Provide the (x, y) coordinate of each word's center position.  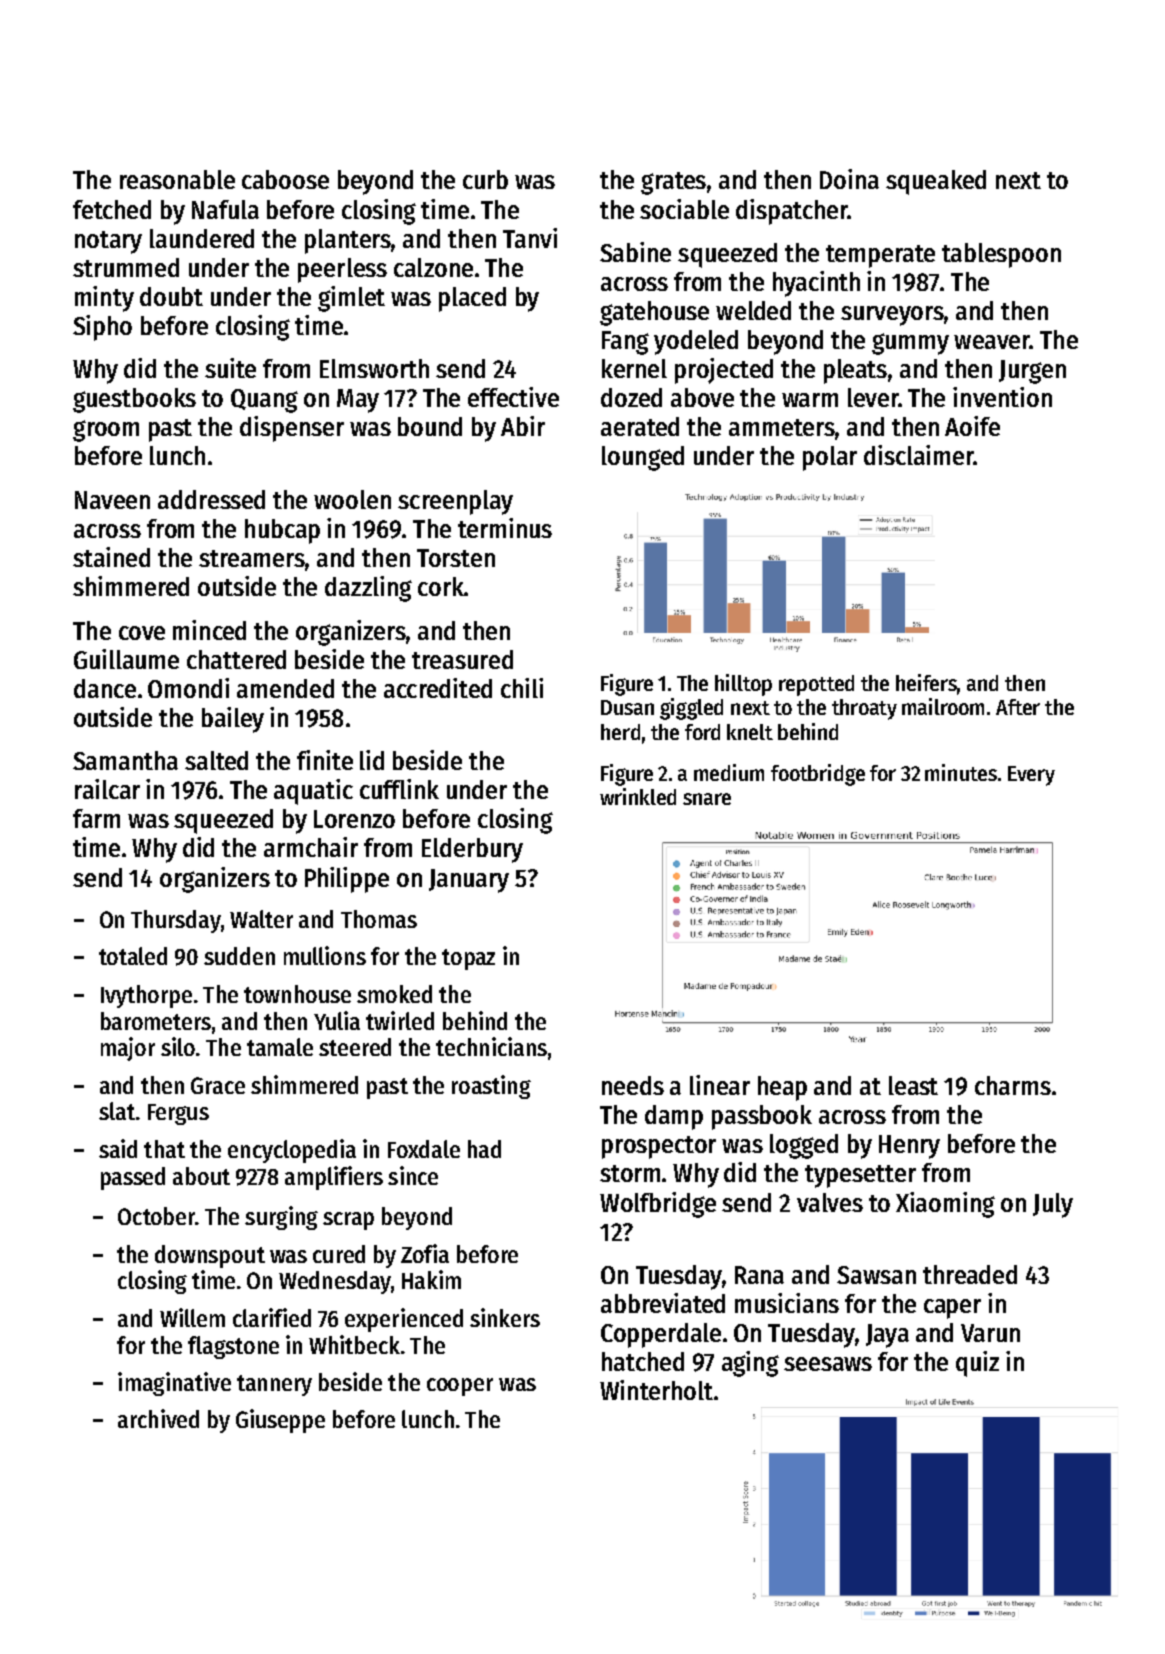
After (1018, 707)
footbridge (818, 775)
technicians (491, 1046)
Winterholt (656, 1390)
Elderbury (472, 850)
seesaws (828, 1364)
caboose (285, 179)
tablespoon (1001, 255)
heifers (926, 682)
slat (117, 1111)
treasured (462, 659)
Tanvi (530, 238)
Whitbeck (354, 1344)
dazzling (368, 589)
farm (96, 818)
